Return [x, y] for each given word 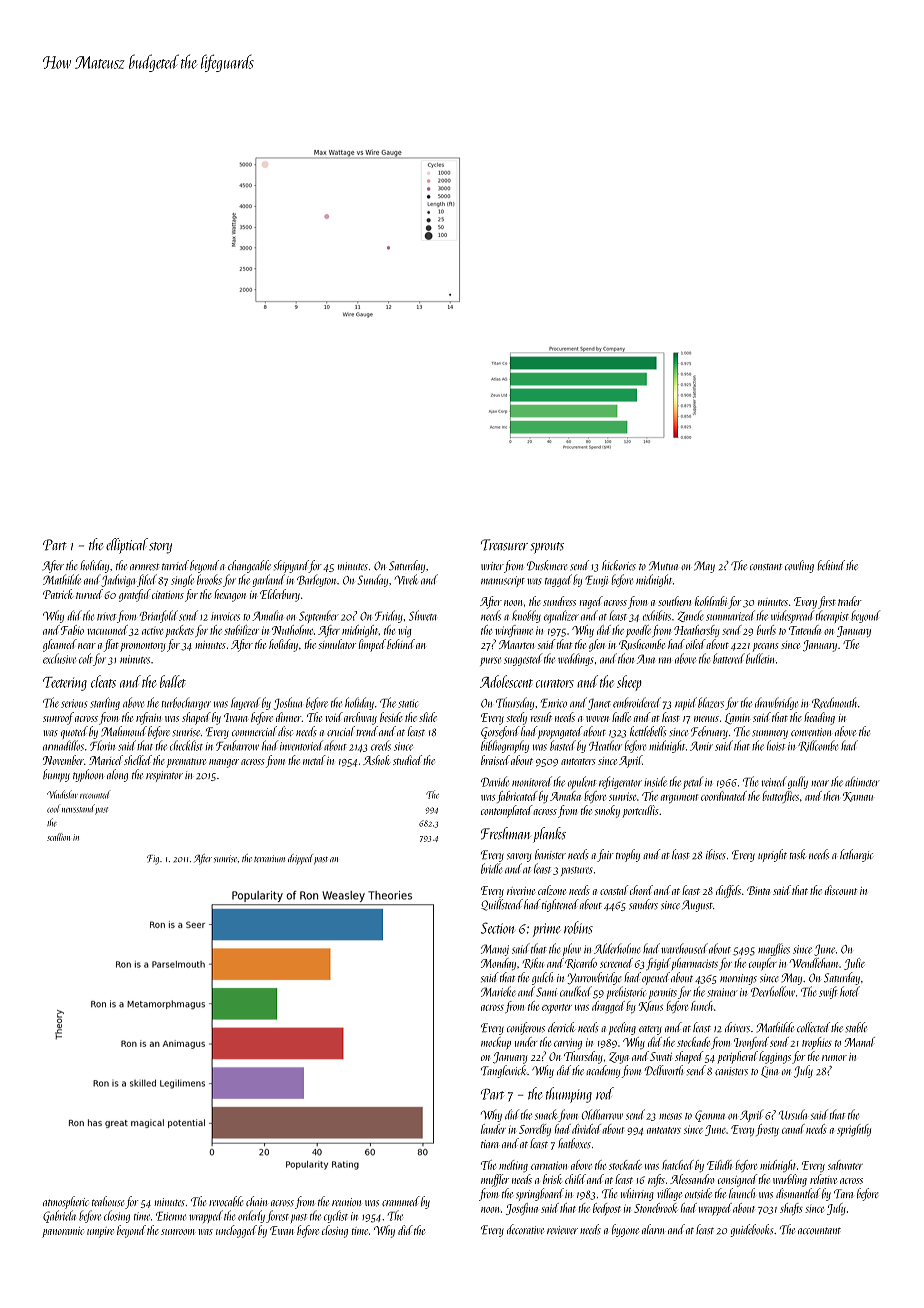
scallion [58, 837]
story [160, 548]
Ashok [376, 760]
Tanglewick [503, 1071]
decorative [525, 1229]
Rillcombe [818, 746]
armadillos [63, 745]
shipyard [291, 566]
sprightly [854, 1130]
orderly [251, 1216]
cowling [799, 566]
